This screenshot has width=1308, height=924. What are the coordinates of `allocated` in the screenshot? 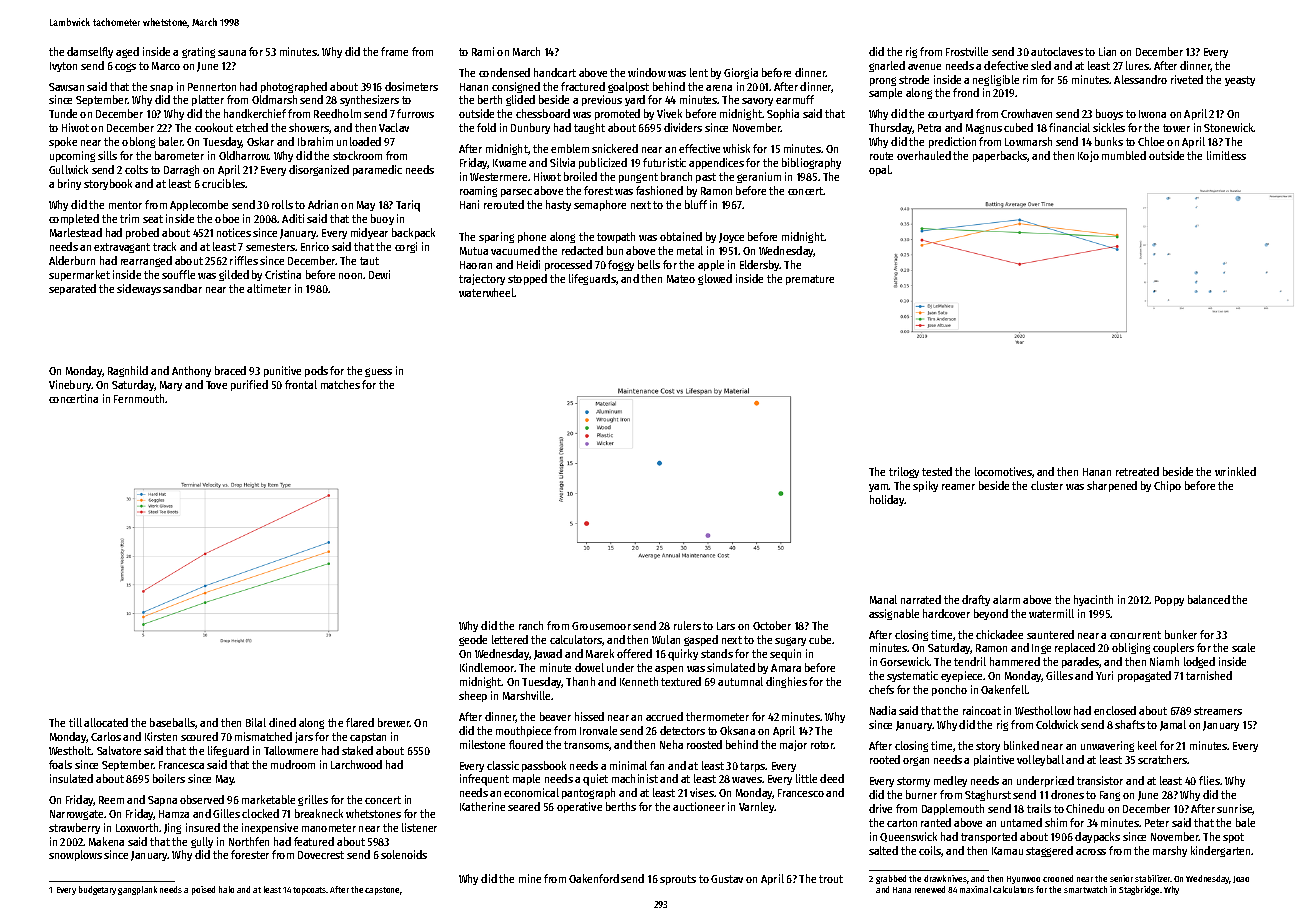 It's located at (106, 722).
